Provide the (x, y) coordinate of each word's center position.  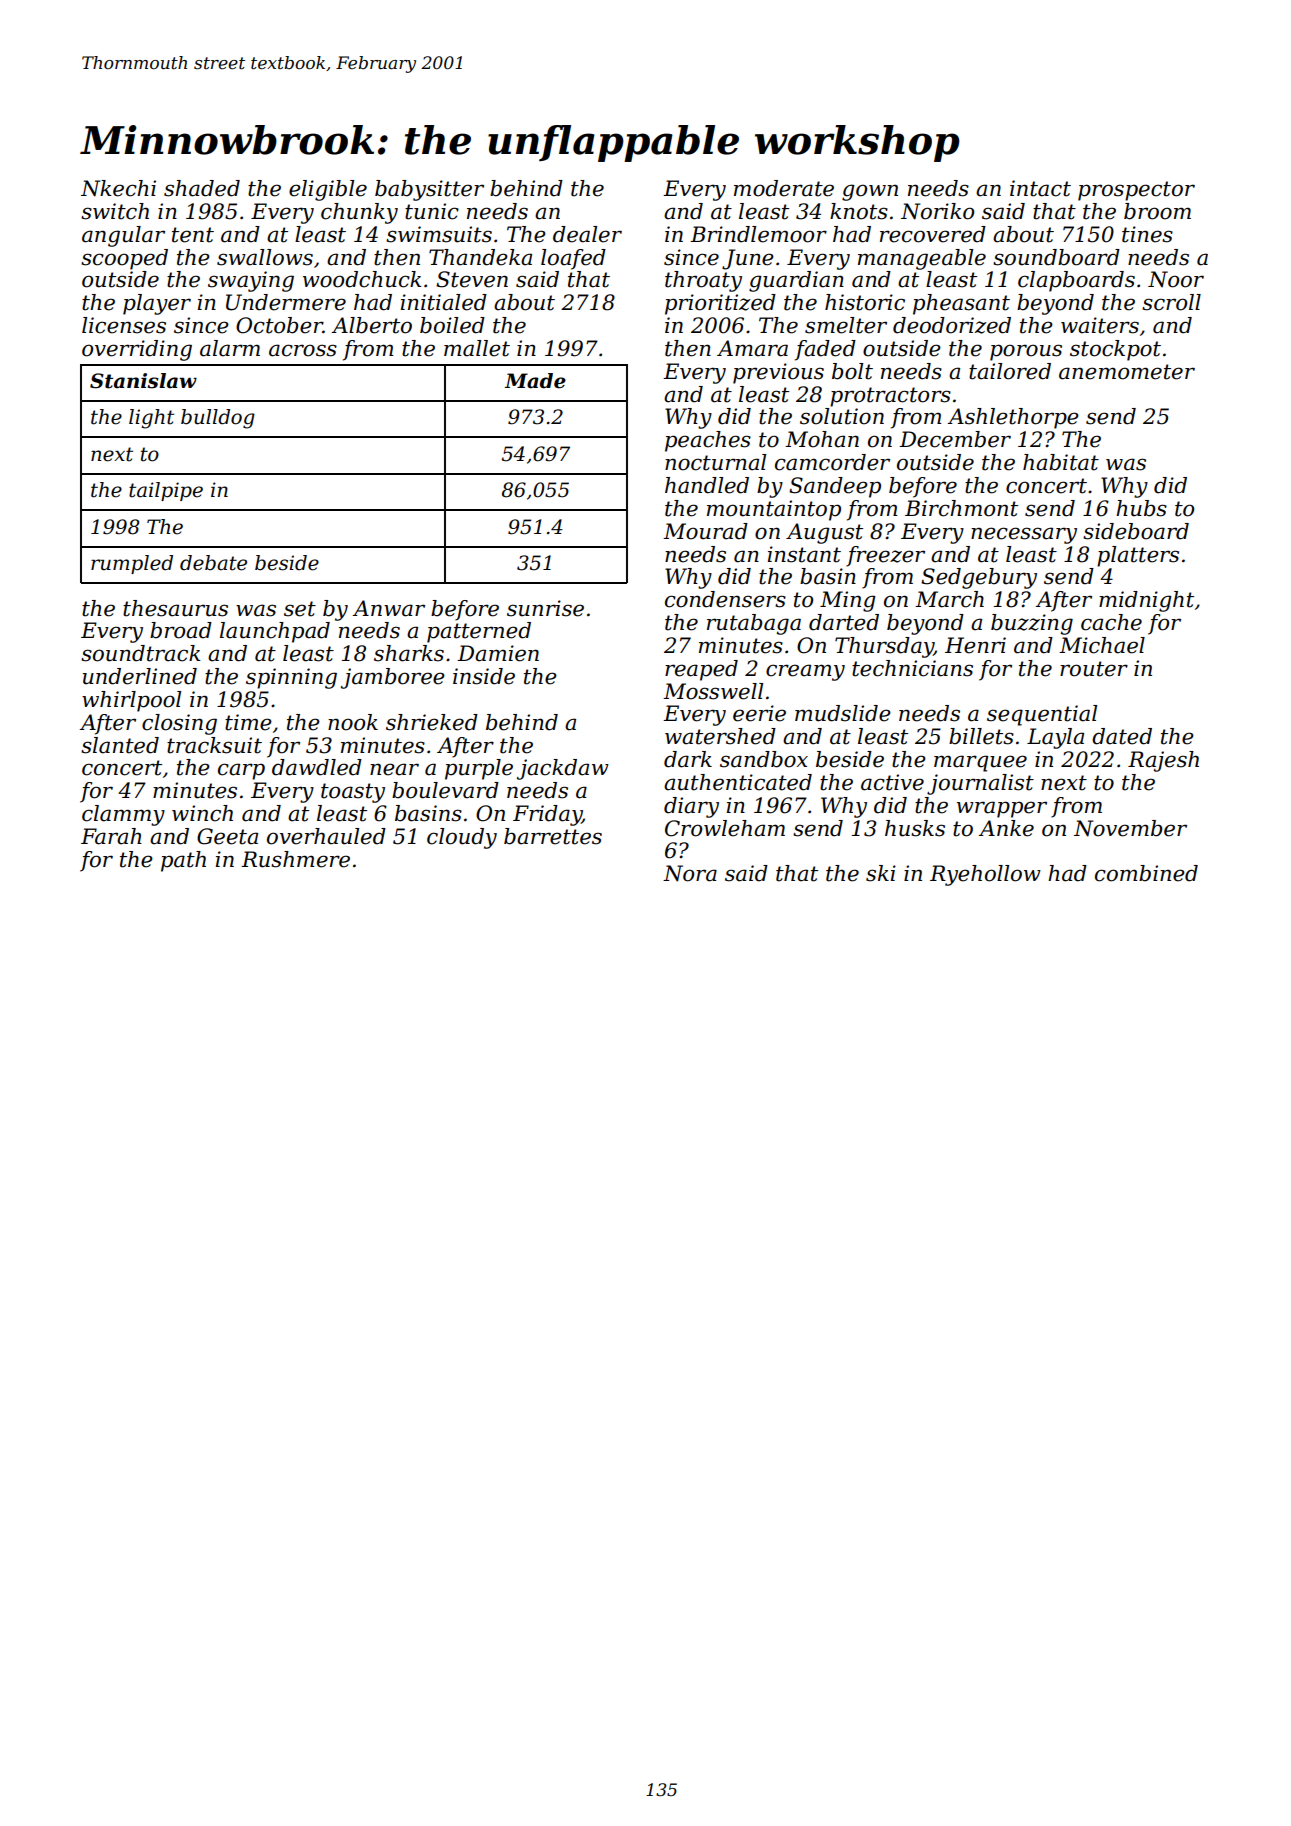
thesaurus (175, 608)
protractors (890, 397)
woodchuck (362, 279)
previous (778, 373)
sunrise (545, 608)
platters (1138, 556)
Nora (690, 873)
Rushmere (295, 859)
